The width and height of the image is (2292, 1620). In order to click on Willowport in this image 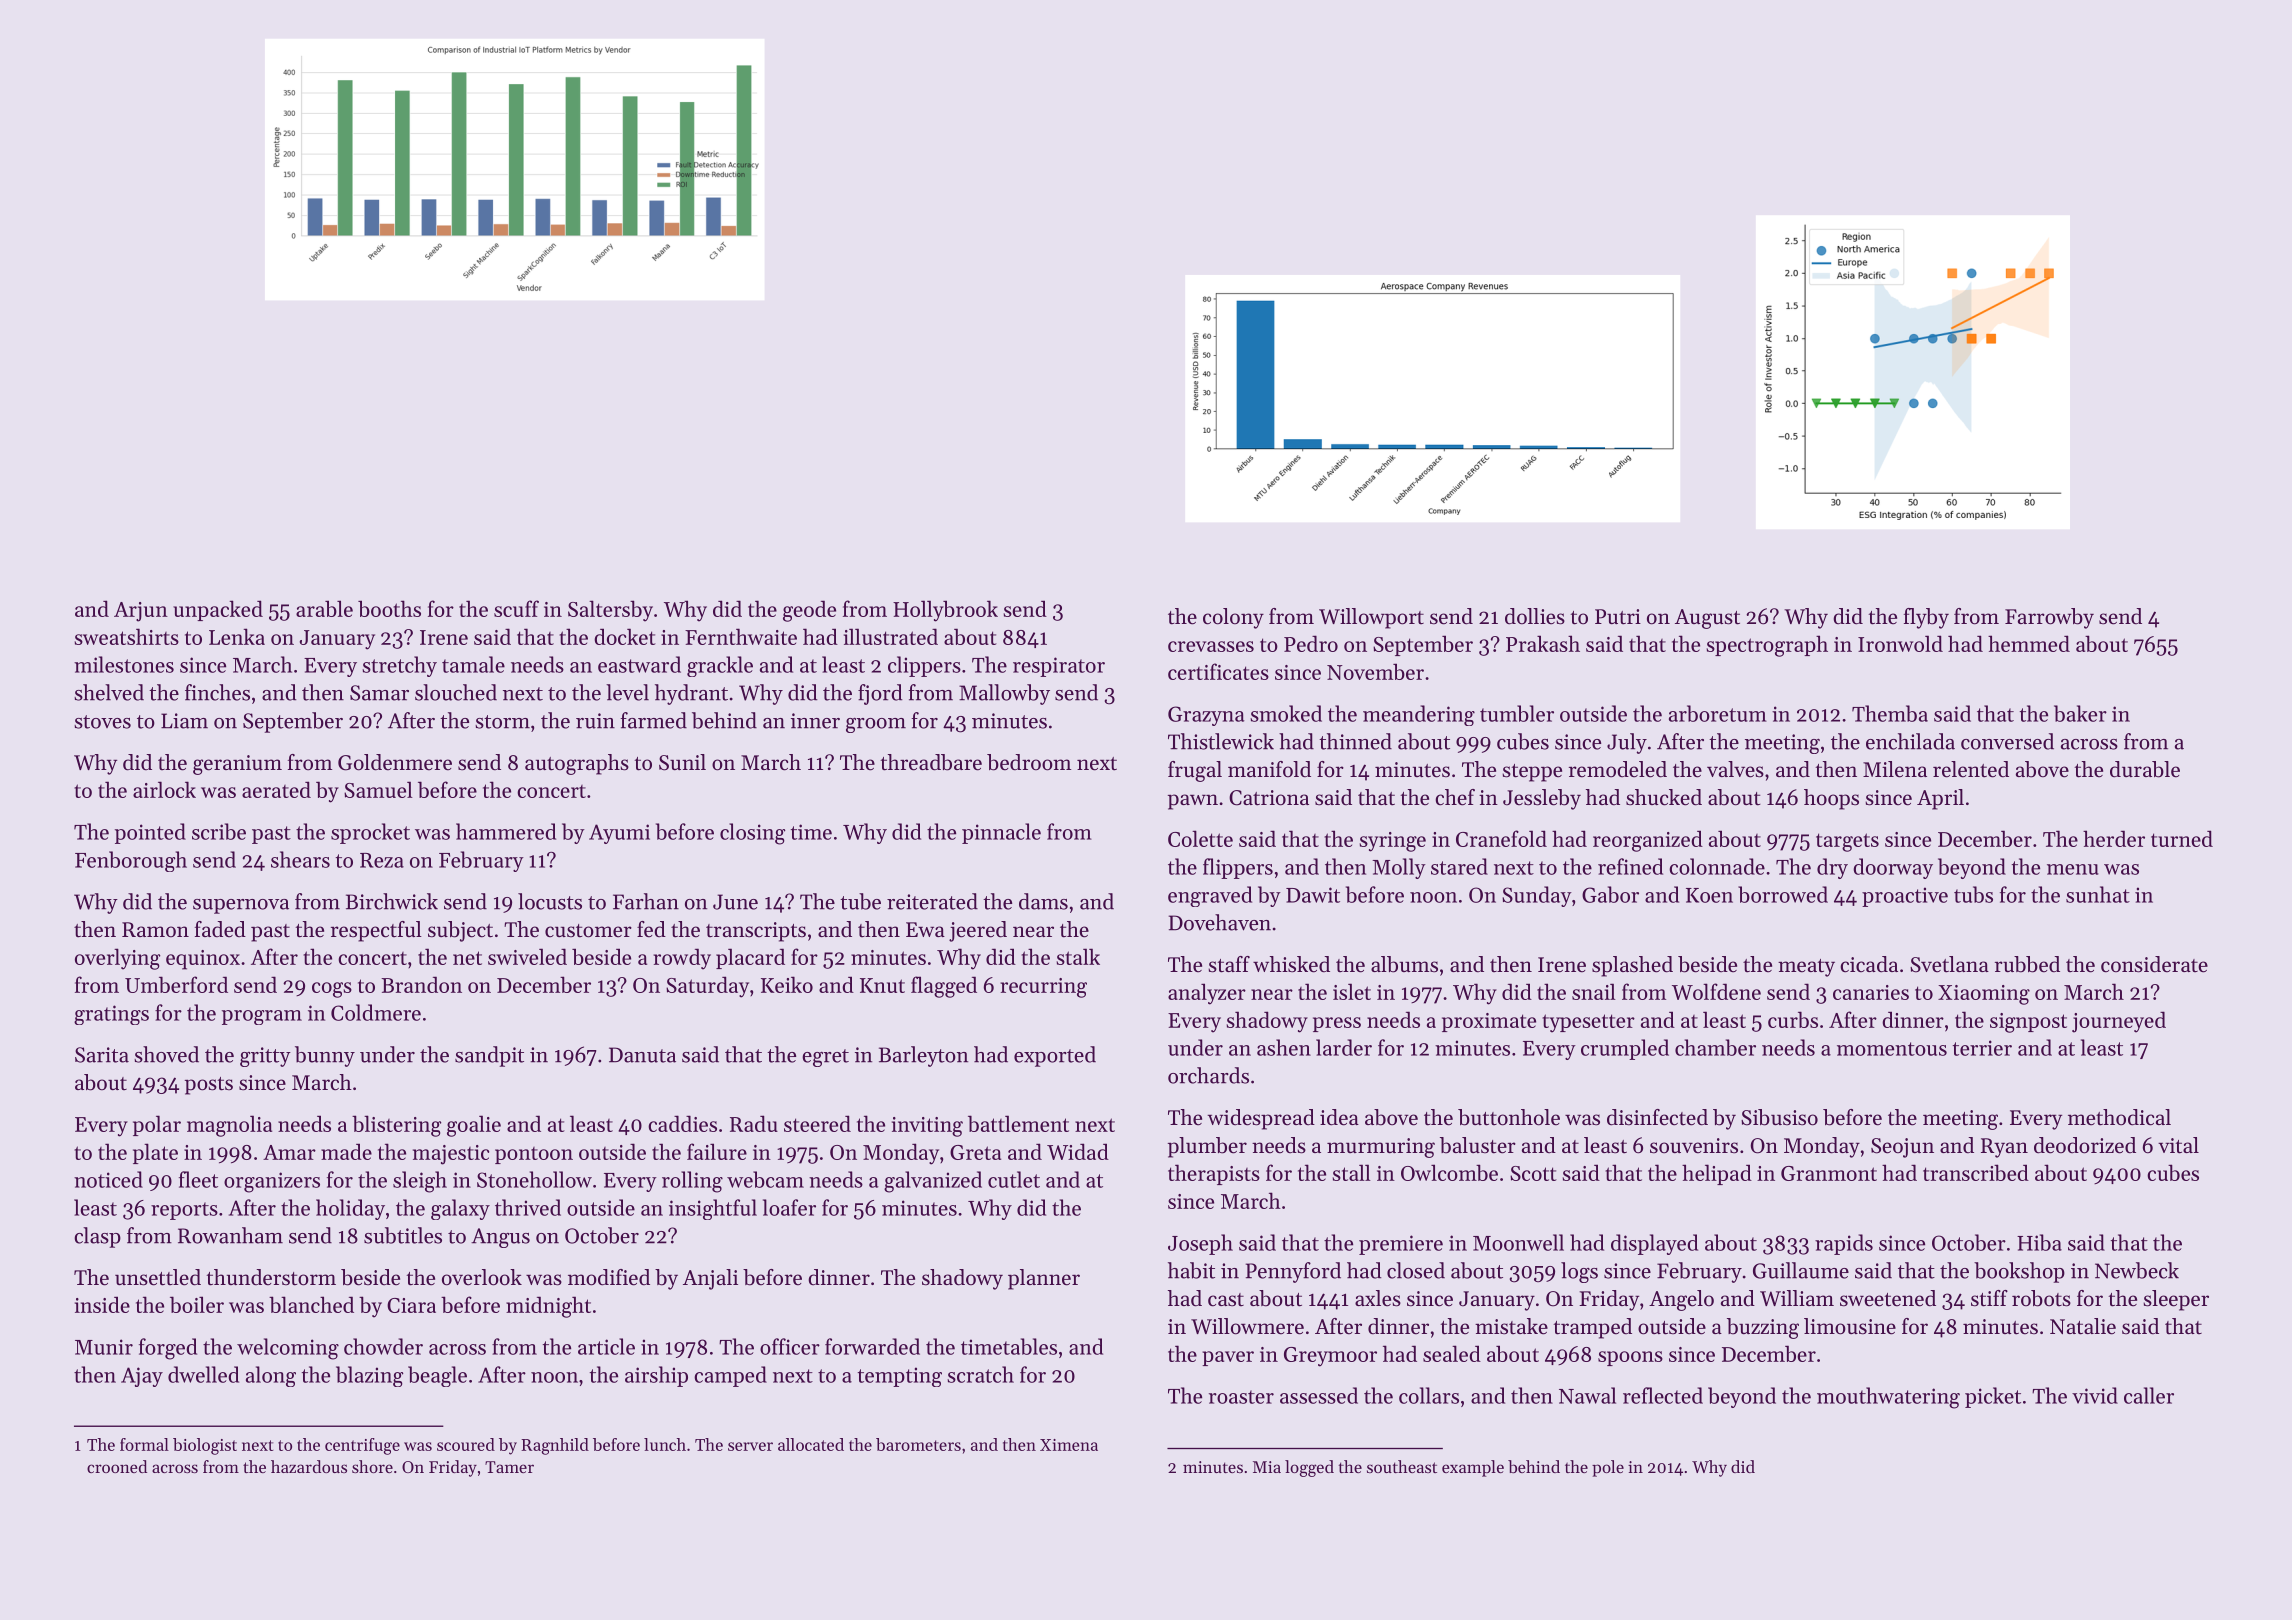, I will do `click(1371, 618)`.
